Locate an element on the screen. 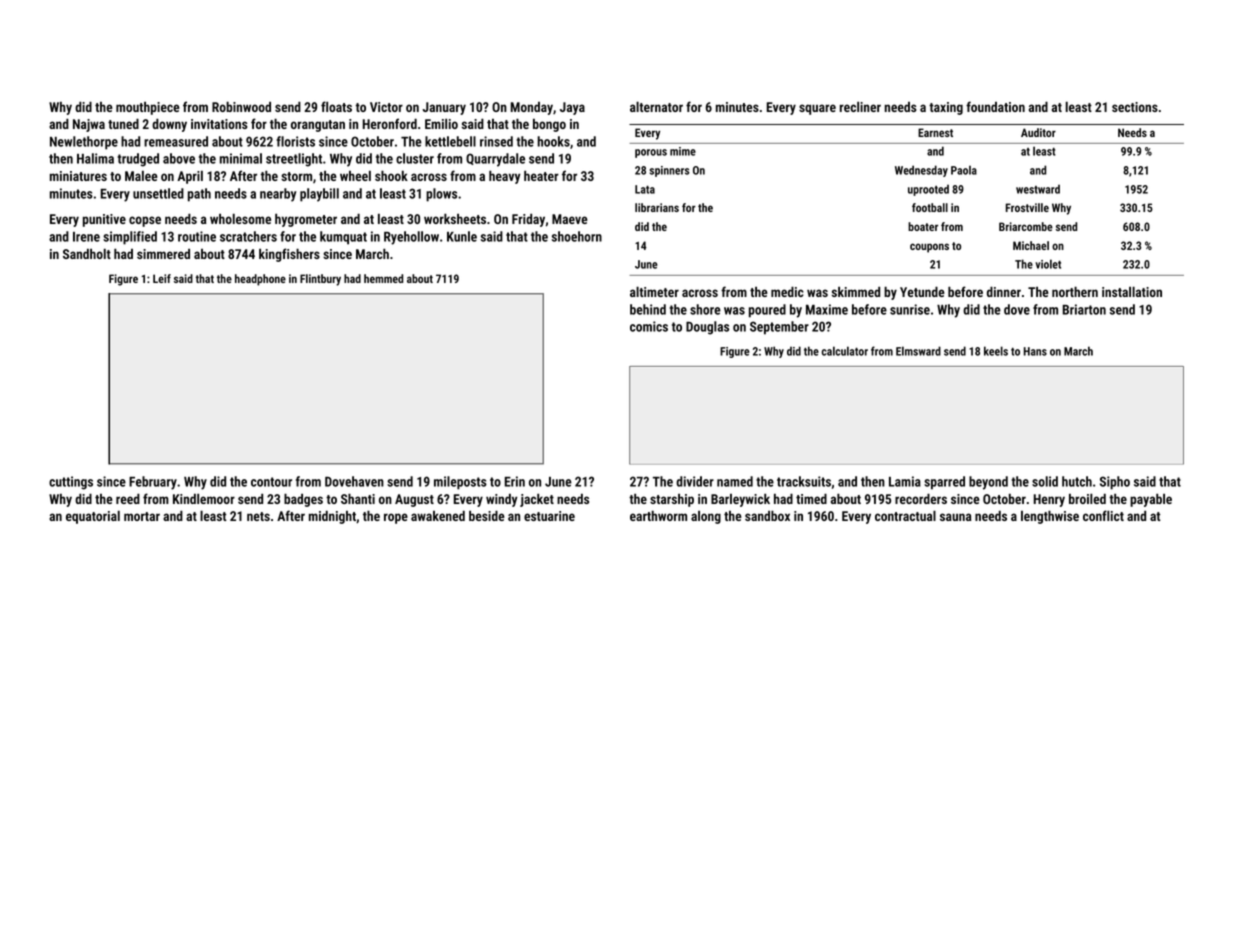 The image size is (1233, 952). Michael is located at coordinates (1031, 245).
